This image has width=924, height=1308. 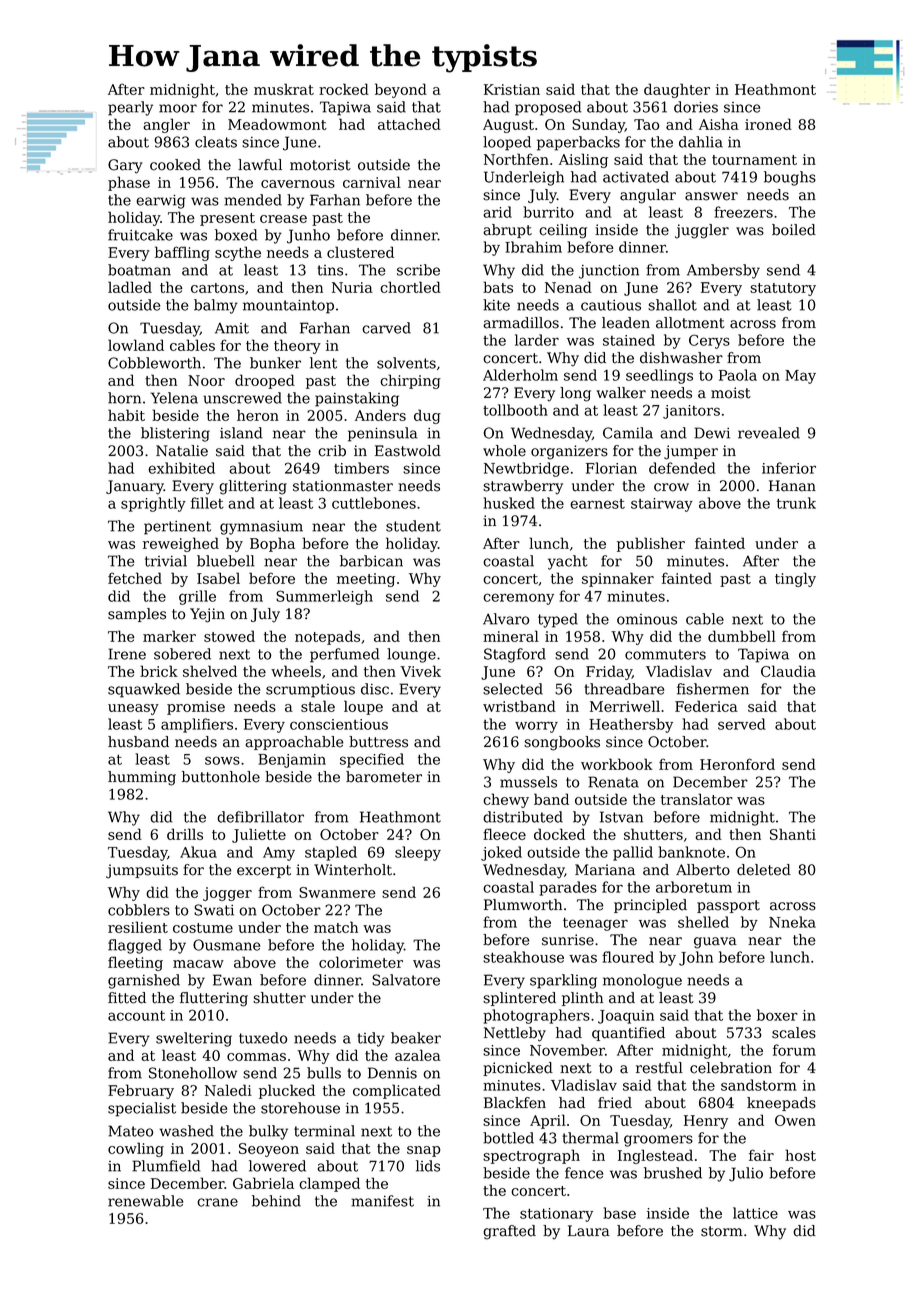 I want to click on Shanti, so click(x=793, y=834).
